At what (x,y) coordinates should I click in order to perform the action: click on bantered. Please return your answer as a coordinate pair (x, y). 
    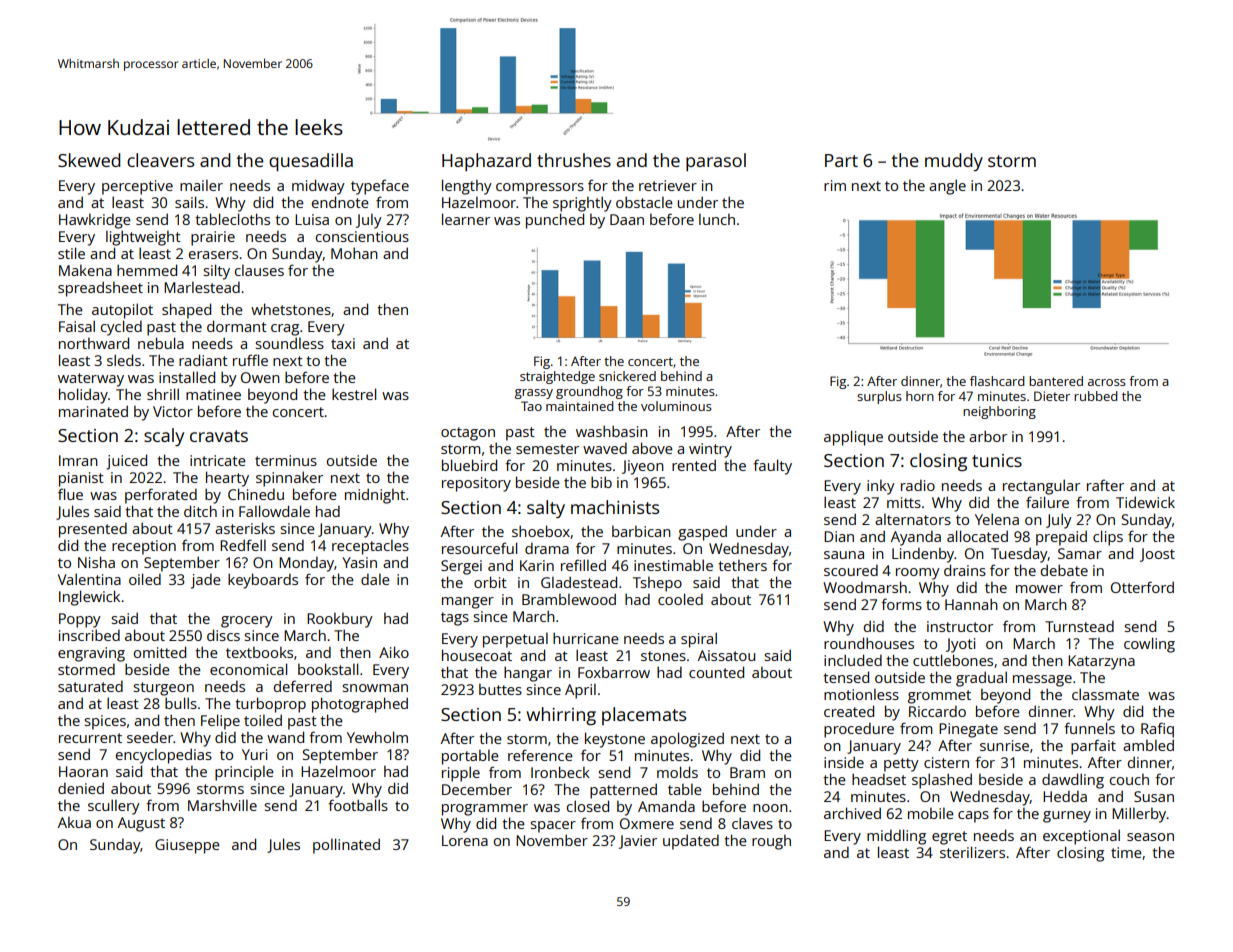
    Looking at the image, I should click on (1056, 381).
